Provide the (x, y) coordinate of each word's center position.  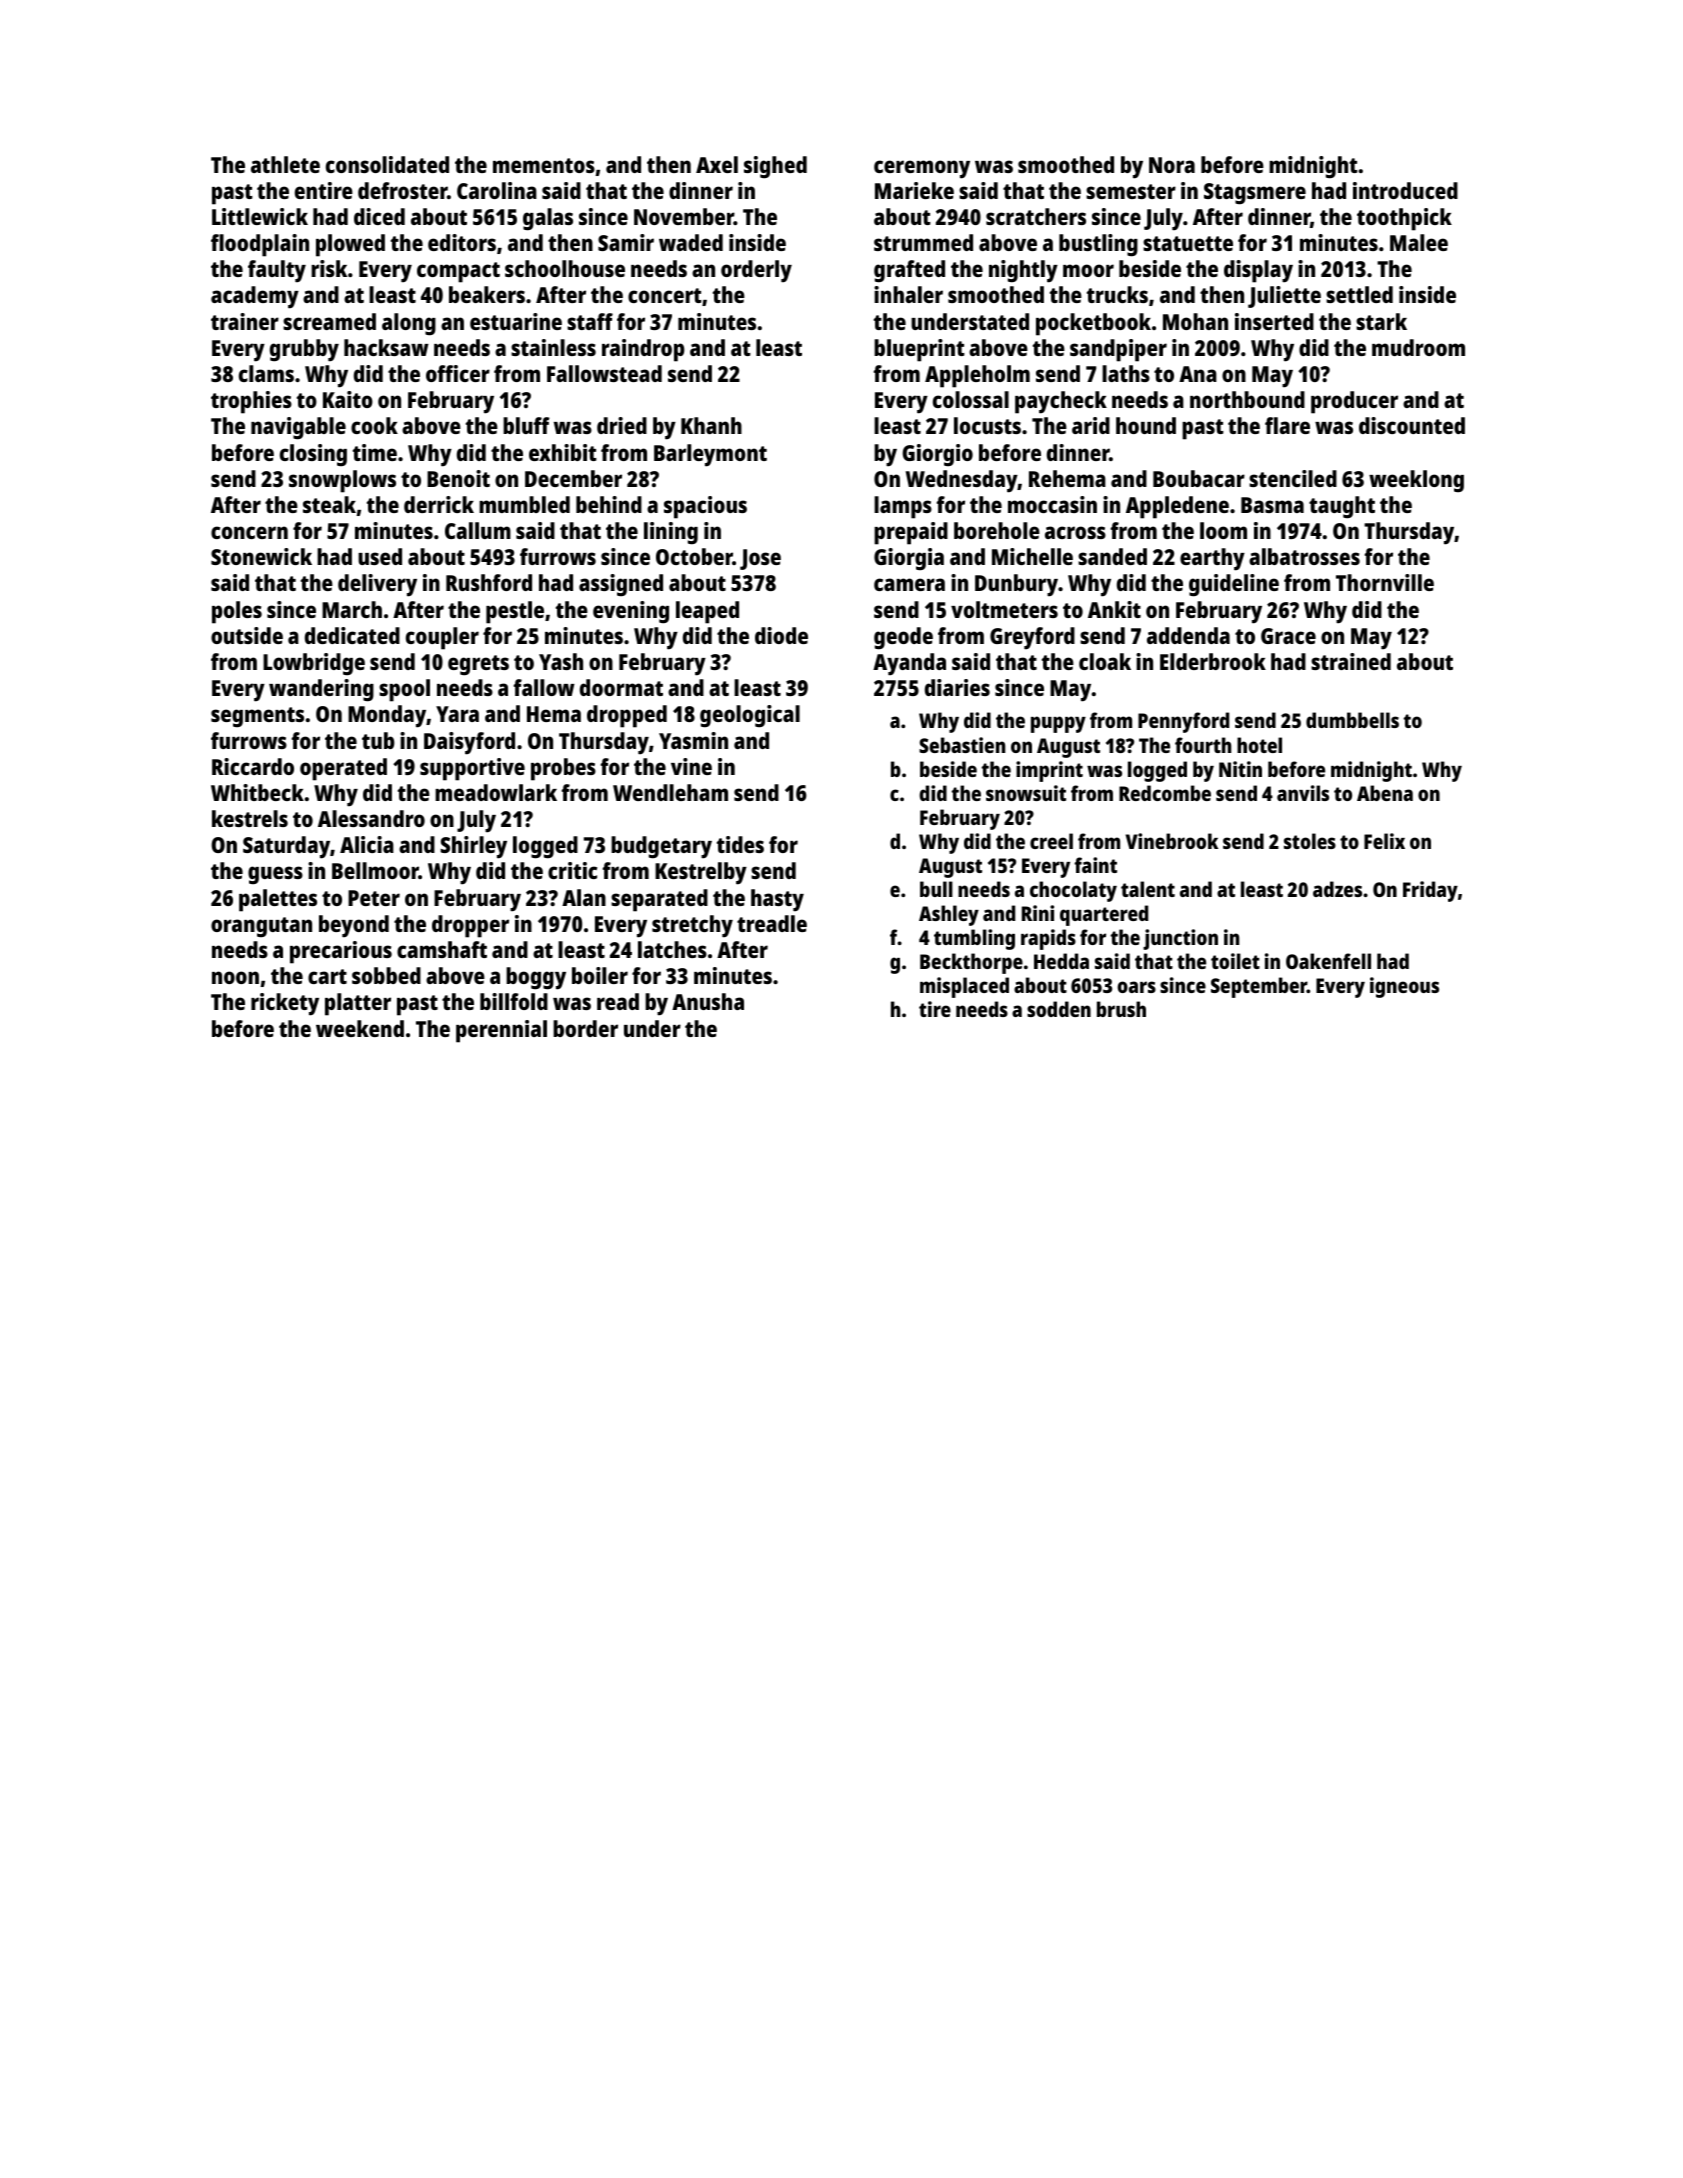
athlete (285, 164)
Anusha (708, 1001)
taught (1342, 507)
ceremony (922, 169)
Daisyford (469, 743)
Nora (1172, 165)
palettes (278, 900)
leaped (707, 612)
